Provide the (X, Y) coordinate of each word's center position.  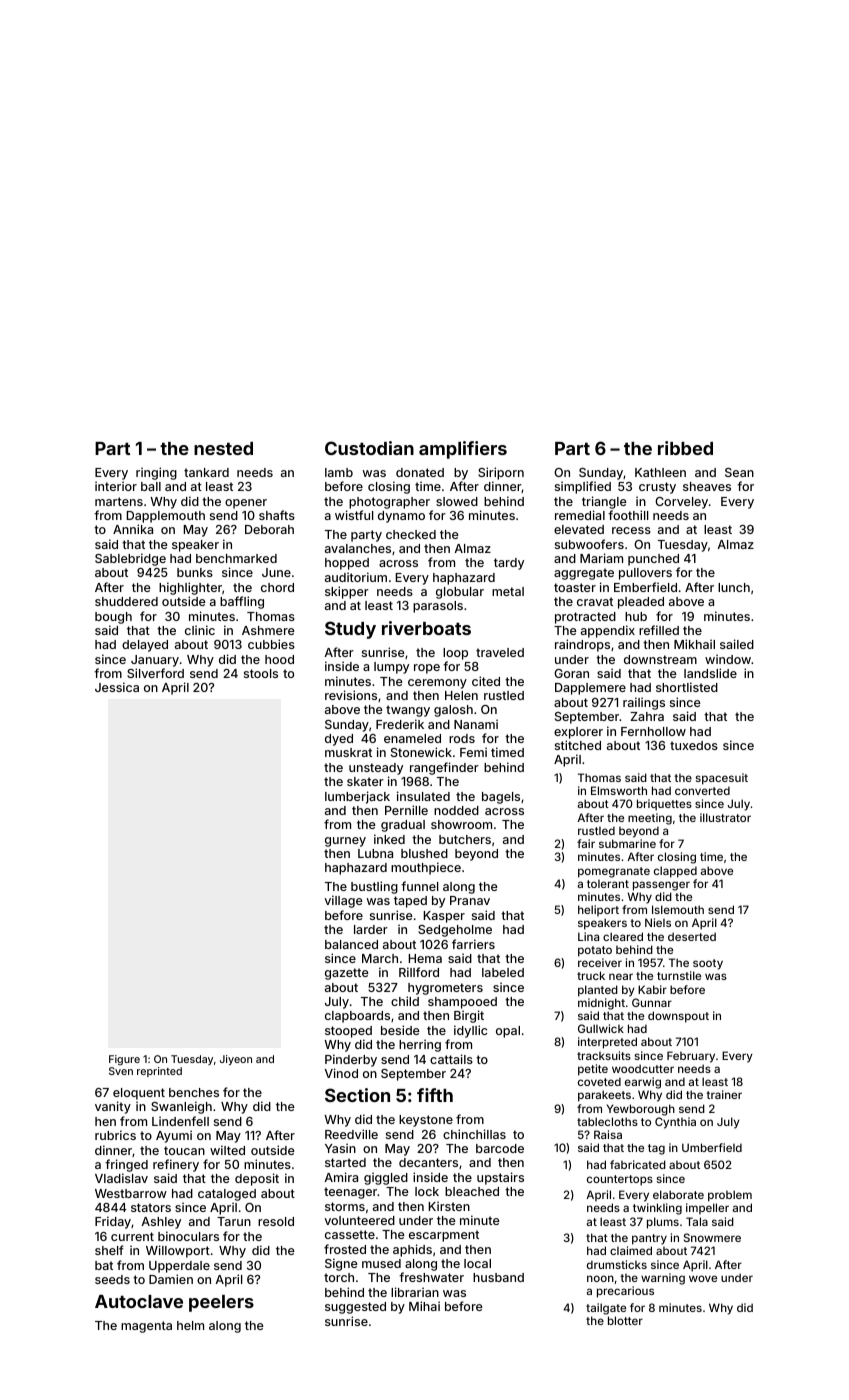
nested (223, 448)
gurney (345, 842)
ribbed (685, 448)
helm (190, 1325)
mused (381, 1263)
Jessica (117, 687)
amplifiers (463, 450)
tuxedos (694, 745)
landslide (710, 673)
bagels (501, 798)
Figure (124, 1060)
